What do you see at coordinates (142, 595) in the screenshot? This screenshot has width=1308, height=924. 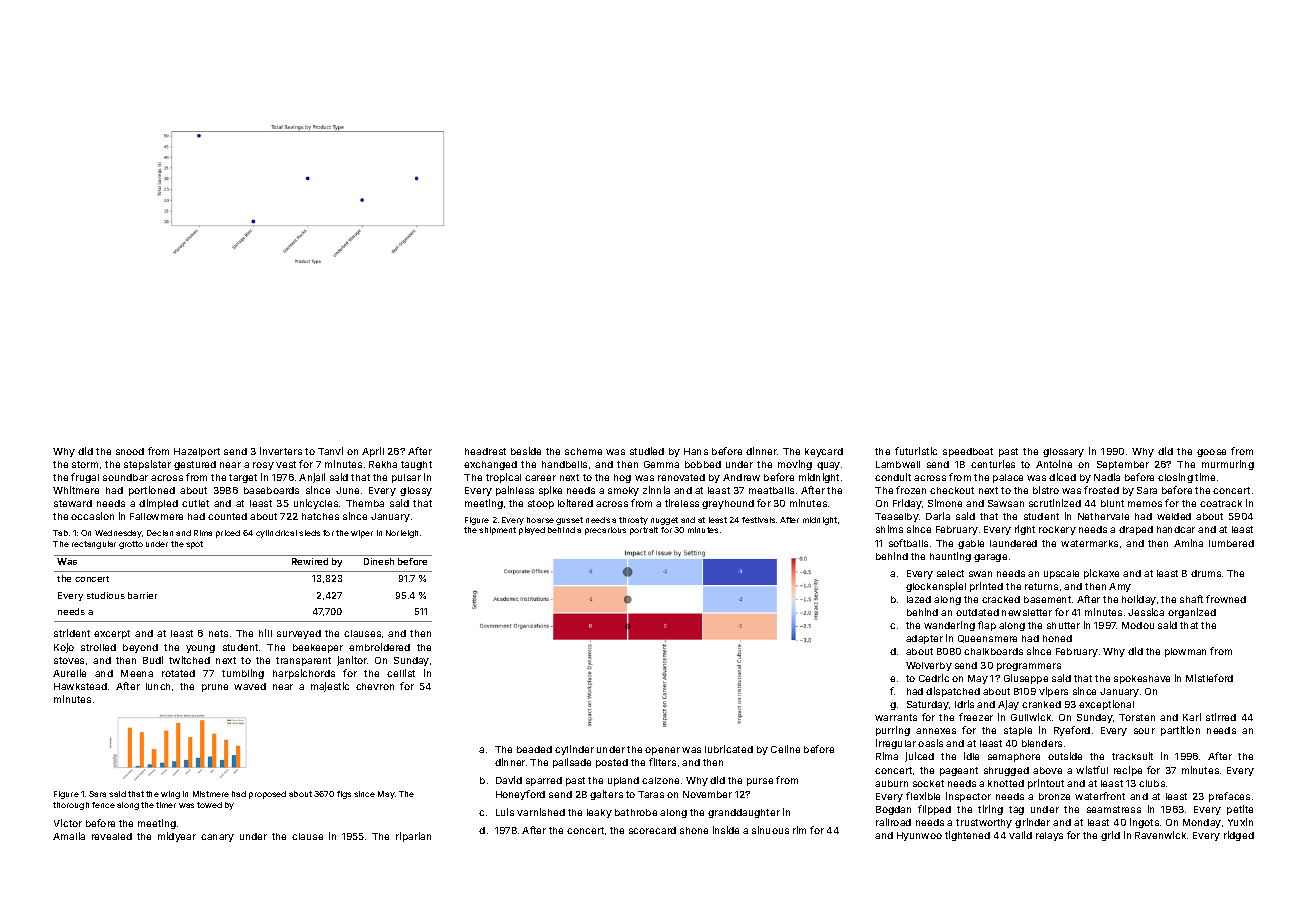 I see `barrier` at bounding box center [142, 595].
